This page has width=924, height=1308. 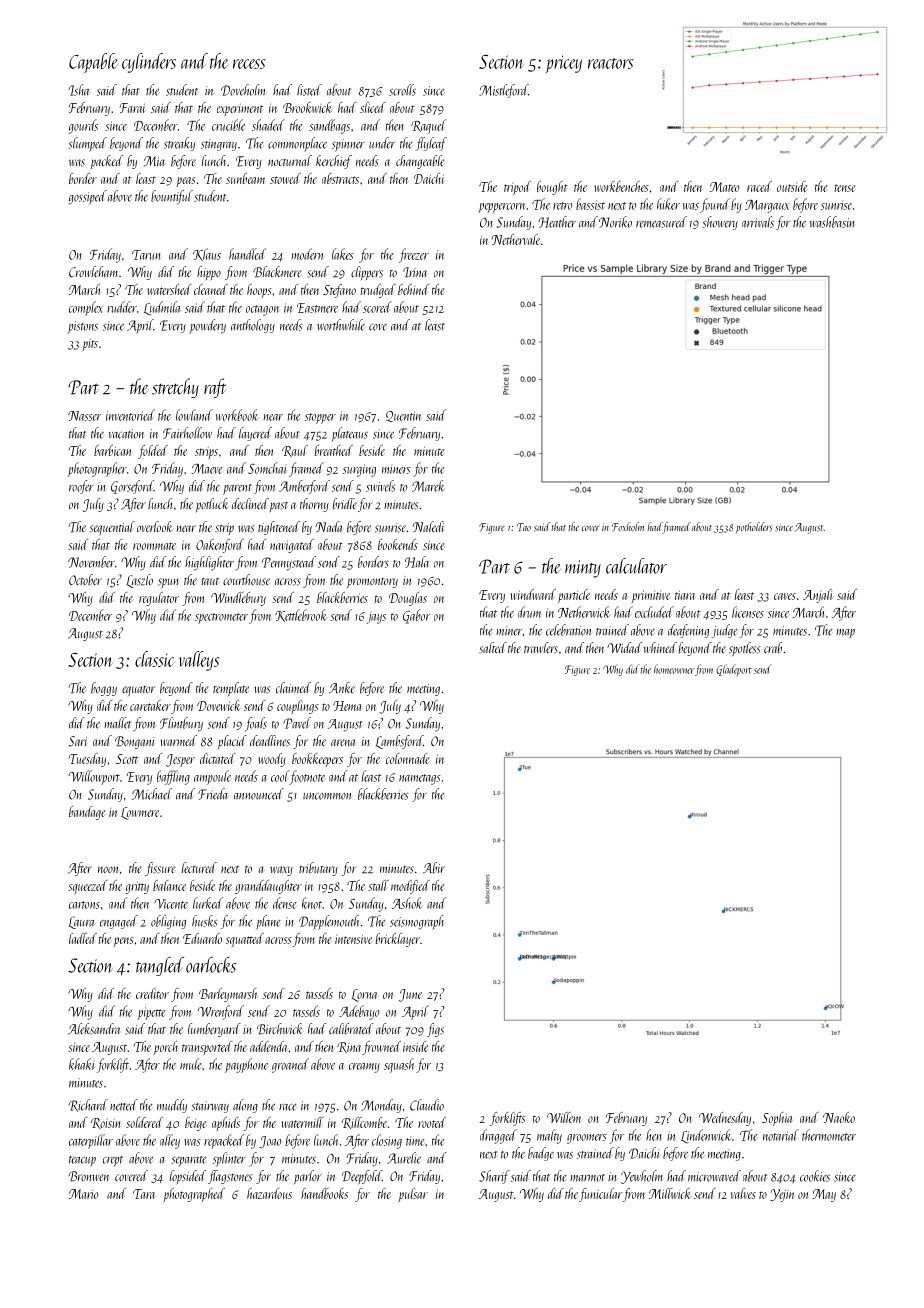 What do you see at coordinates (403, 416) in the page?
I see `Quentin` at bounding box center [403, 416].
